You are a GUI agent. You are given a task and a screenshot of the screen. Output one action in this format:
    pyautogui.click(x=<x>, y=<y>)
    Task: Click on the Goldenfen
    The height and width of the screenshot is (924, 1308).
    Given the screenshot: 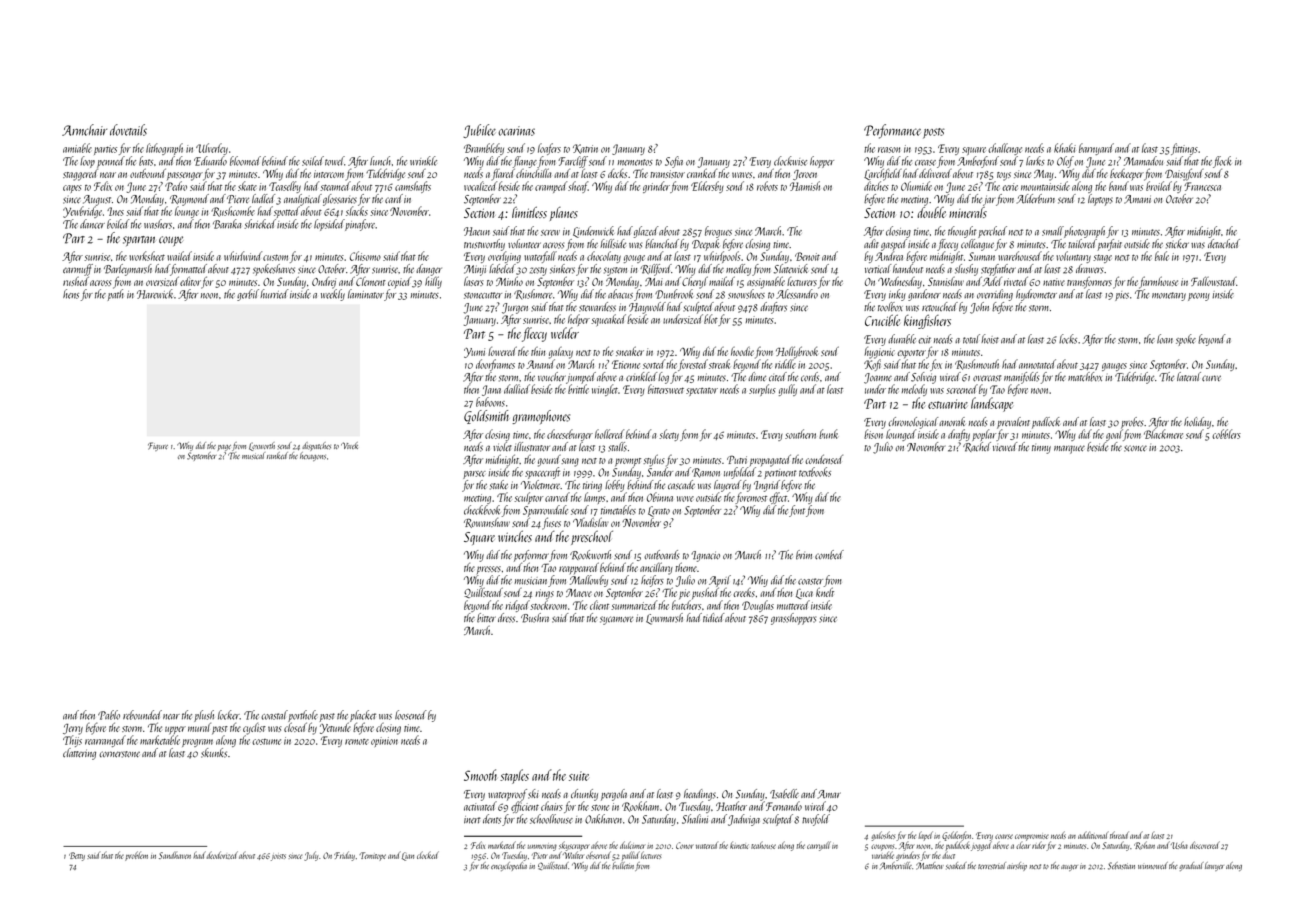 What is the action you would take?
    pyautogui.click(x=956, y=836)
